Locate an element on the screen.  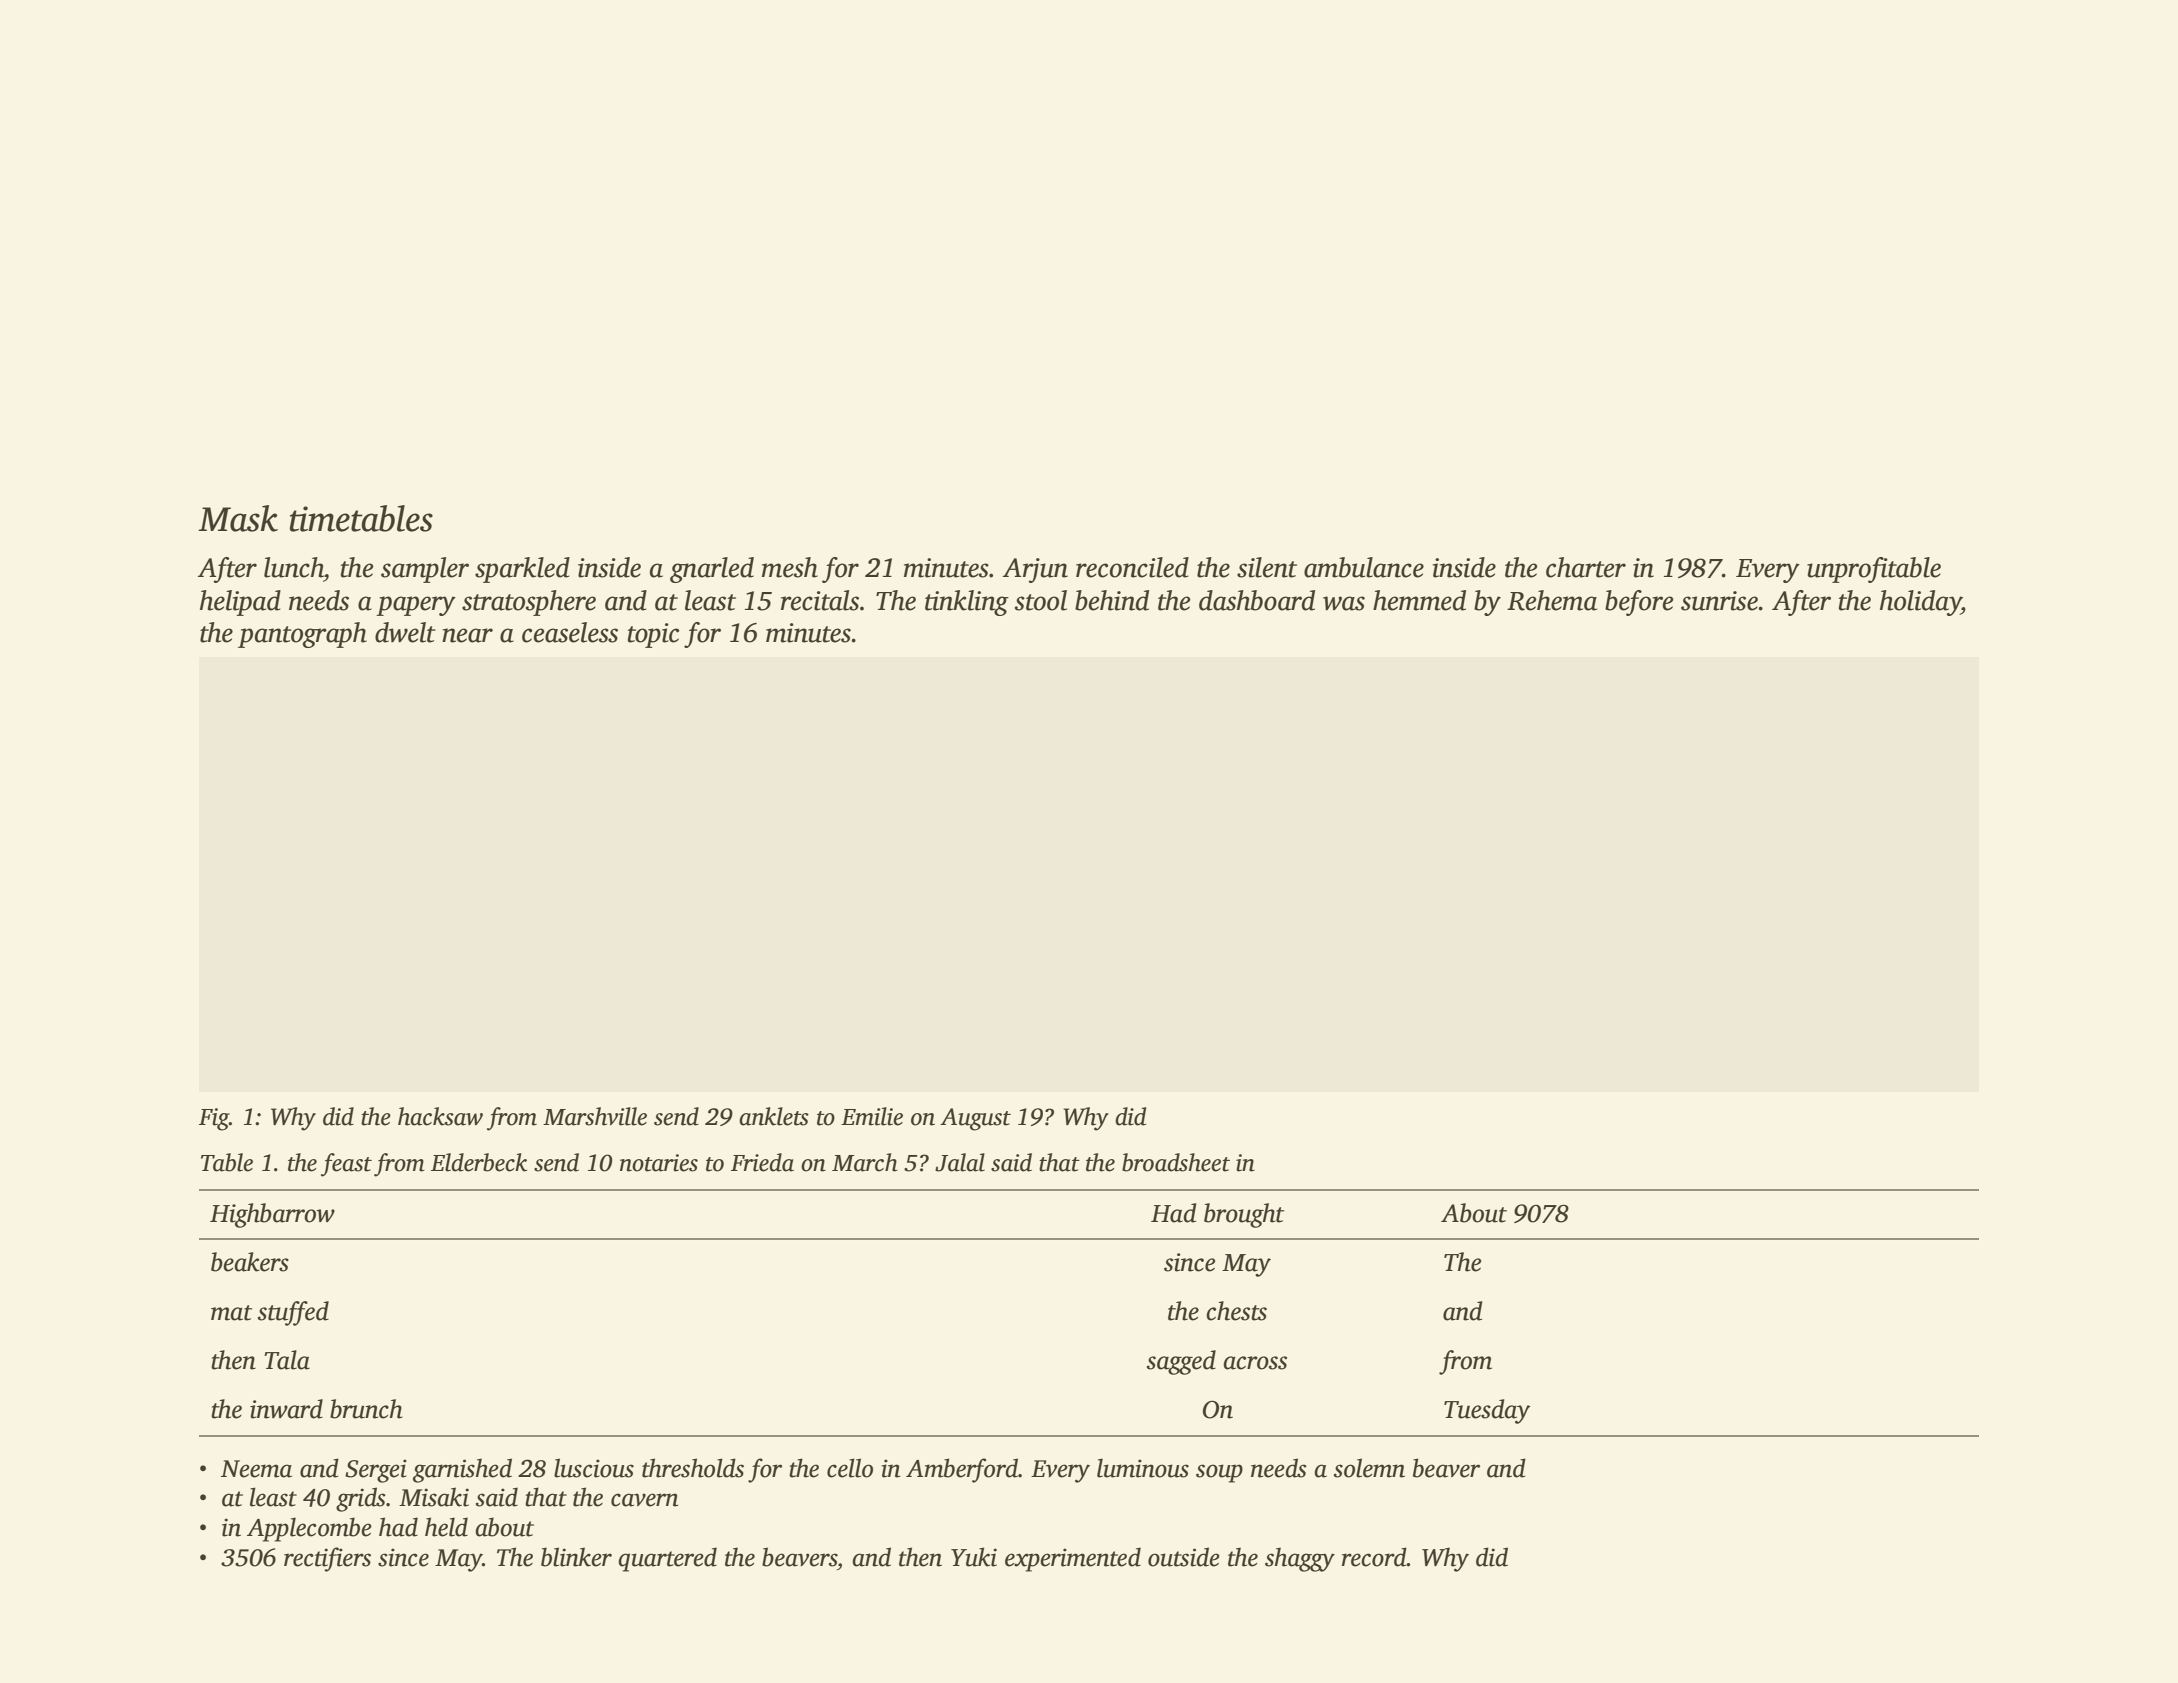
helipad is located at coordinates (240, 603).
